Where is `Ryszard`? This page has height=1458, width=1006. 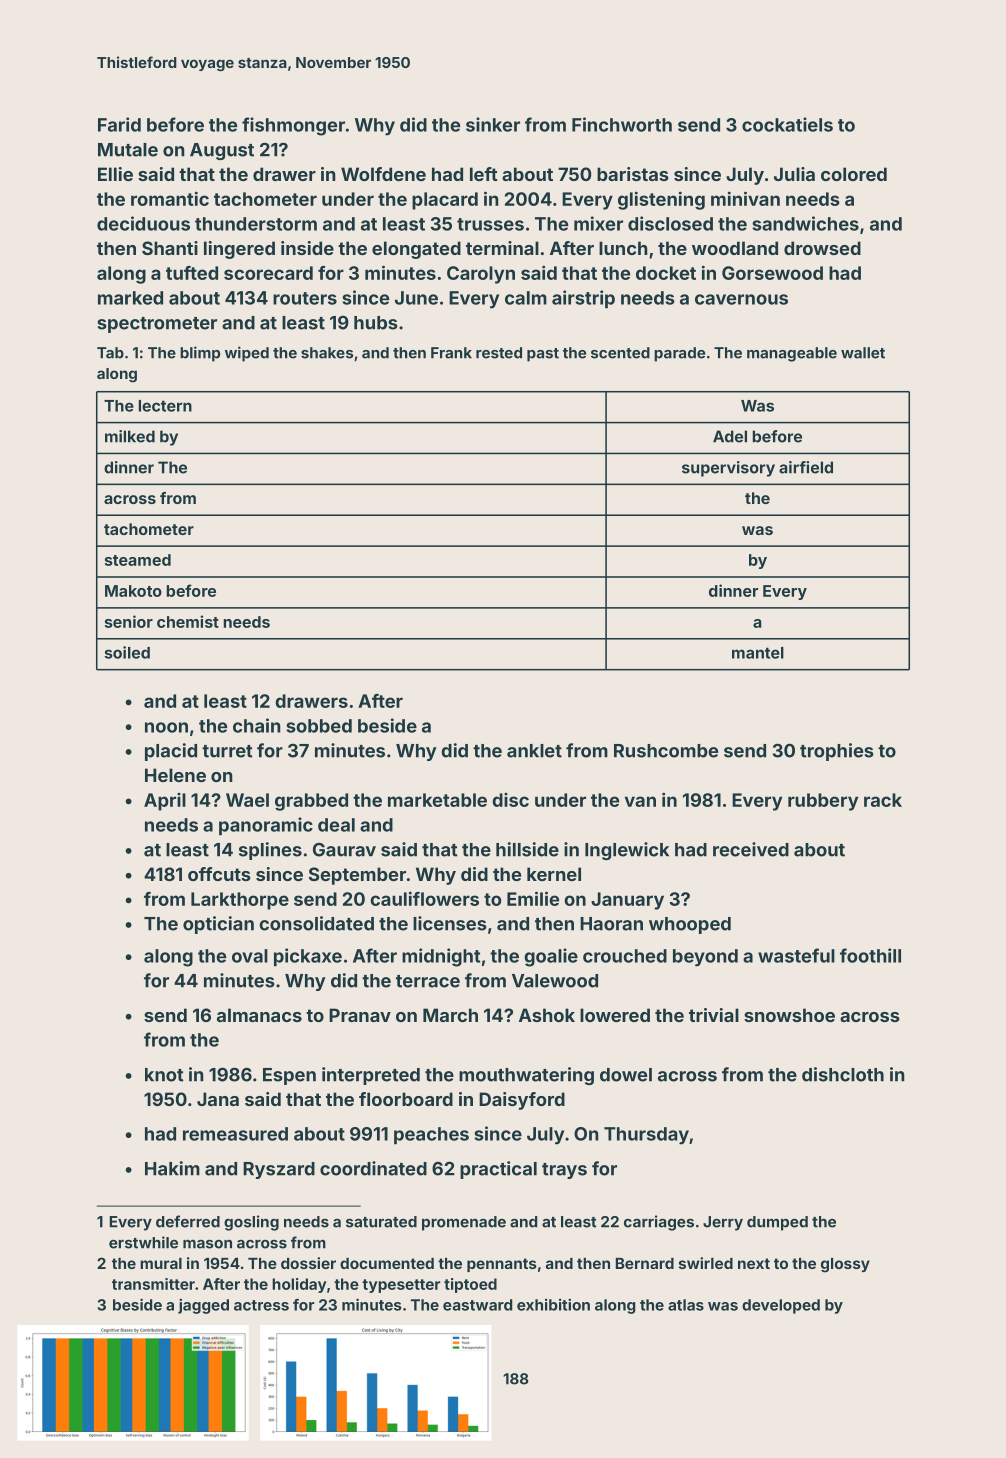 Ryszard is located at coordinates (279, 1170).
